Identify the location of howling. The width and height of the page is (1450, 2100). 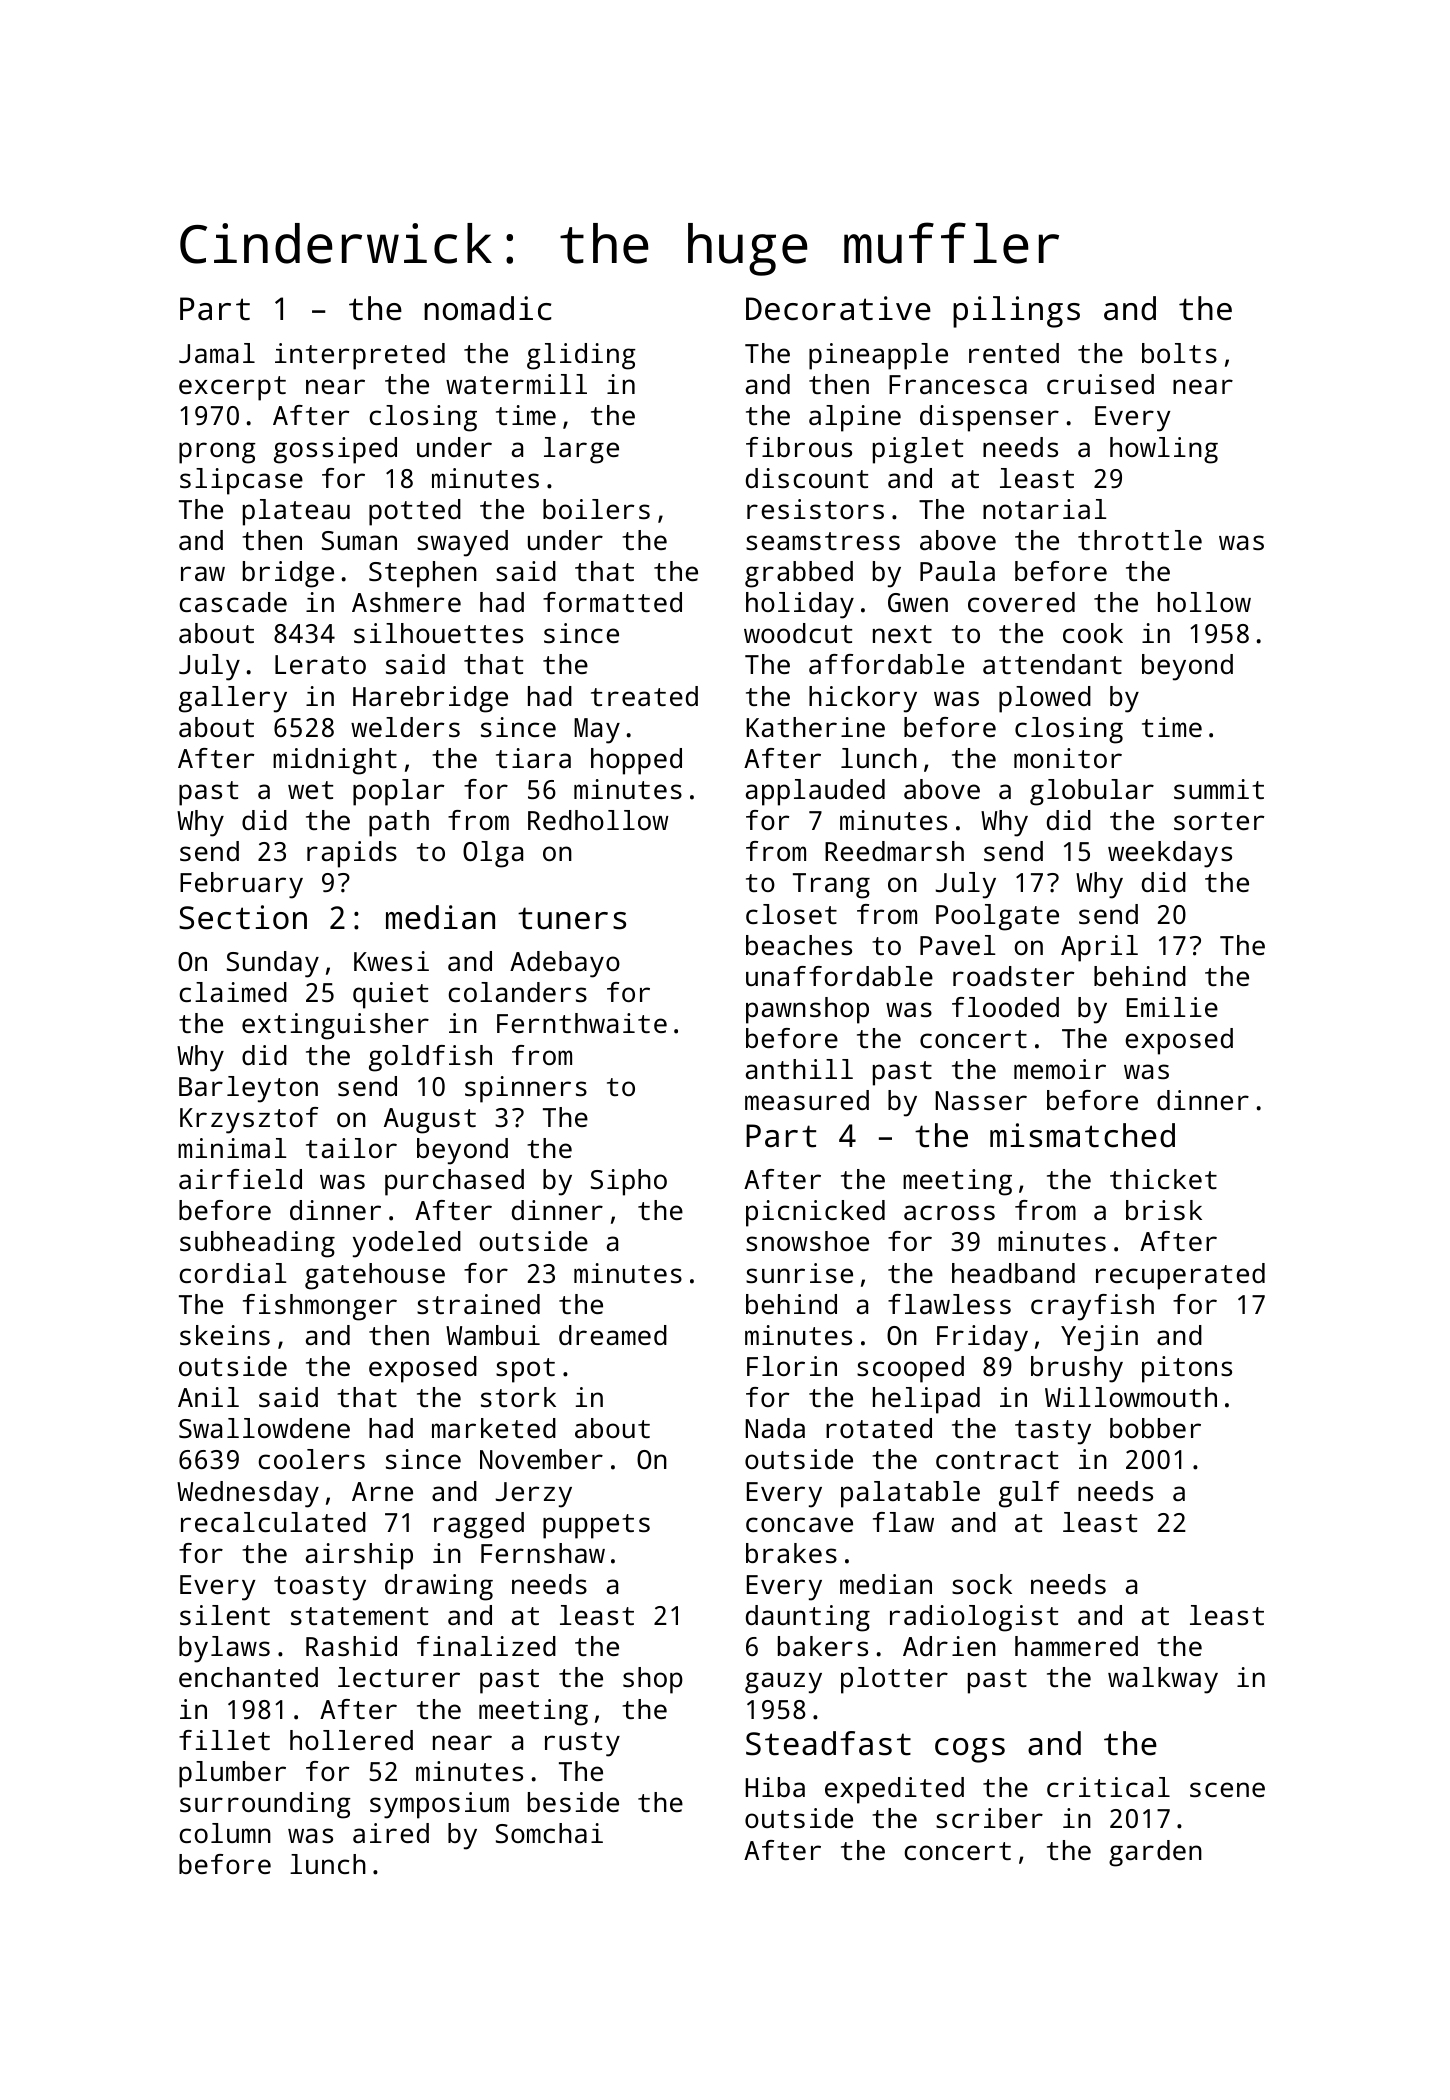
(1164, 450).
